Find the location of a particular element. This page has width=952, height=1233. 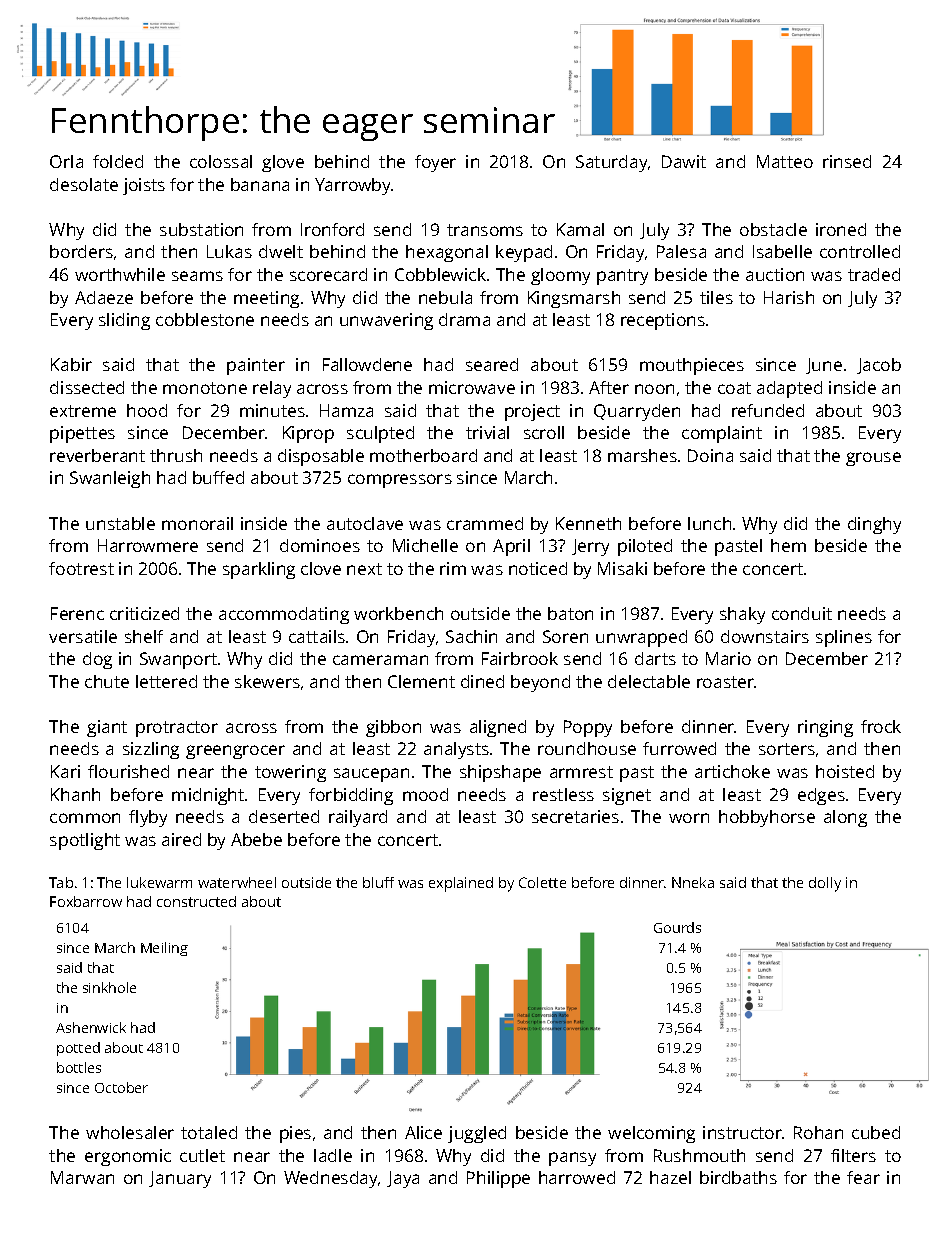

analysts is located at coordinates (456, 750).
